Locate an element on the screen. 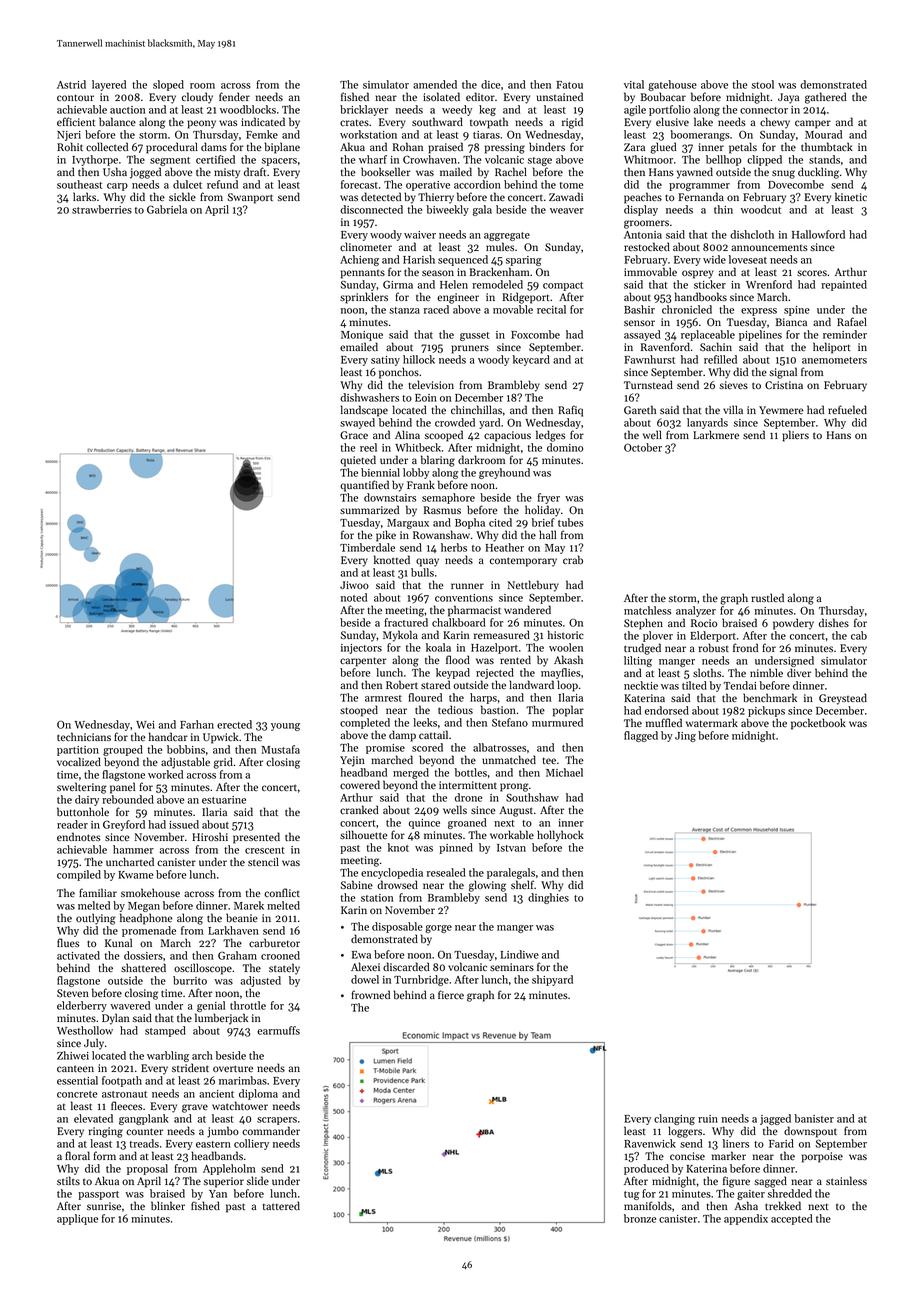 The image size is (924, 1308). seminars is located at coordinates (512, 967).
